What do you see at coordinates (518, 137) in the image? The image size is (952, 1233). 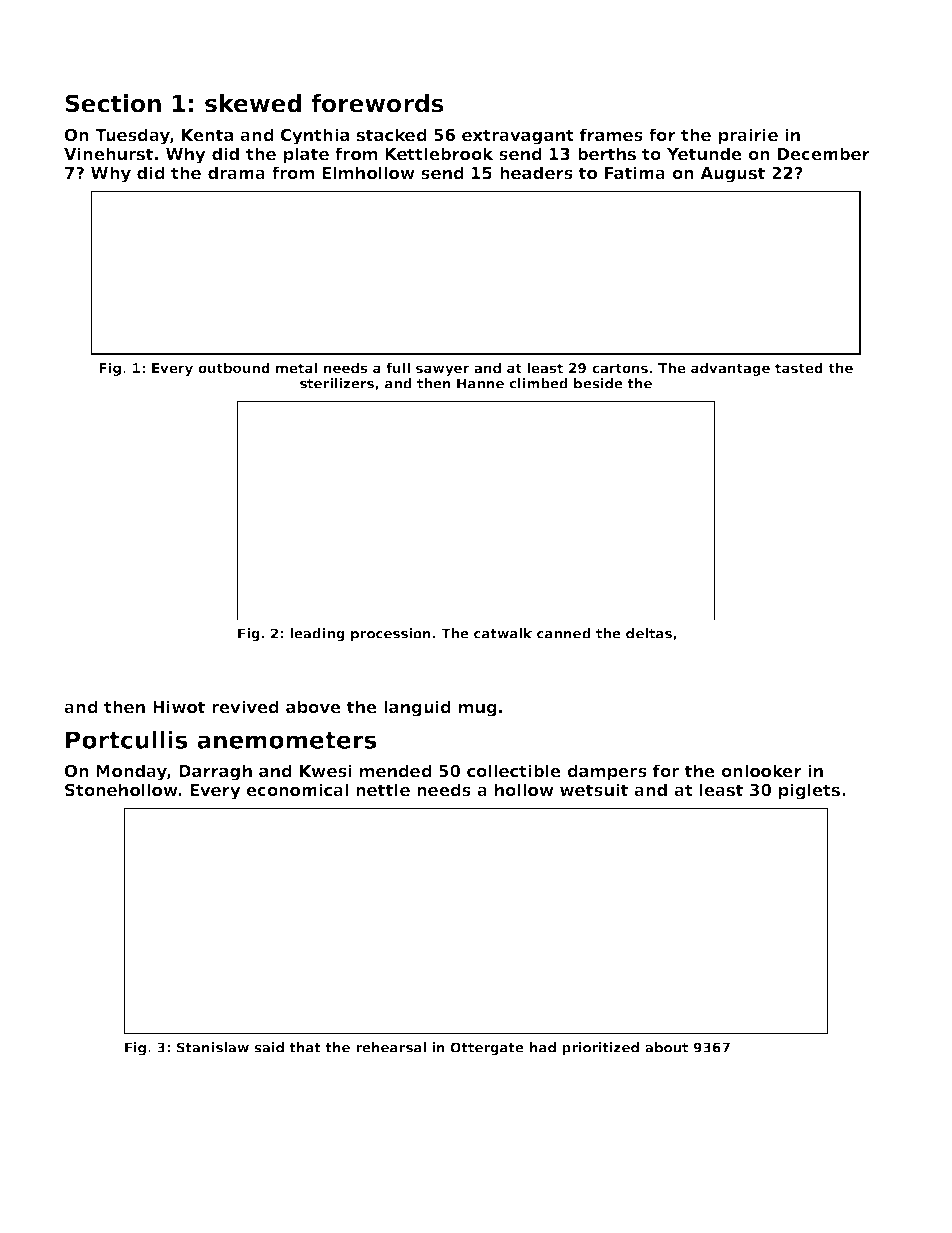 I see `extravagant` at bounding box center [518, 137].
